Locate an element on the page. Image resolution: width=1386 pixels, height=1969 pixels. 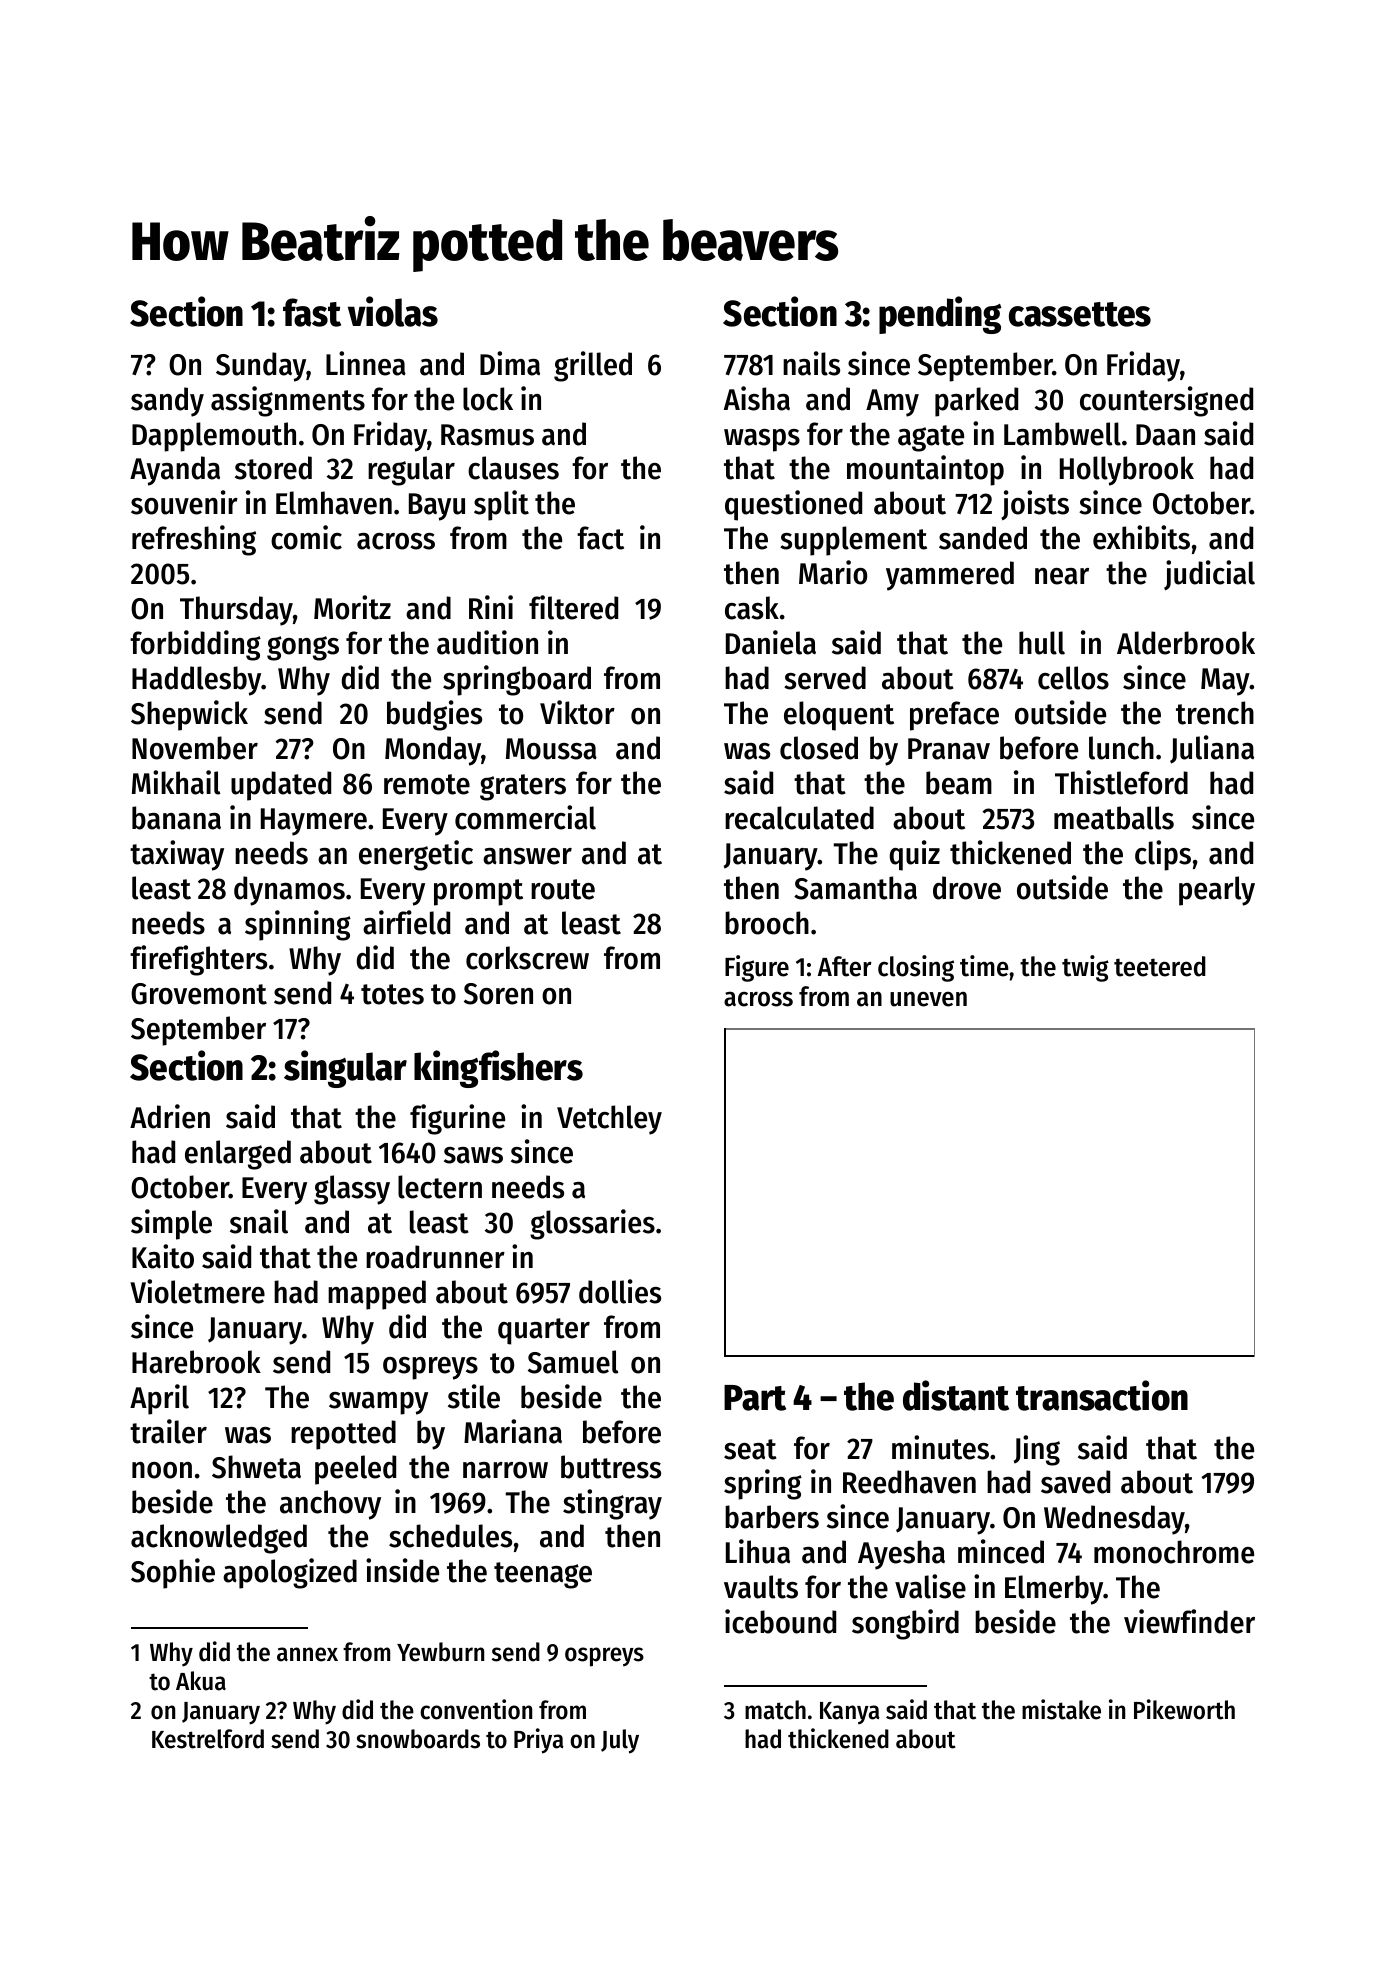
Sophie is located at coordinates (173, 1573).
